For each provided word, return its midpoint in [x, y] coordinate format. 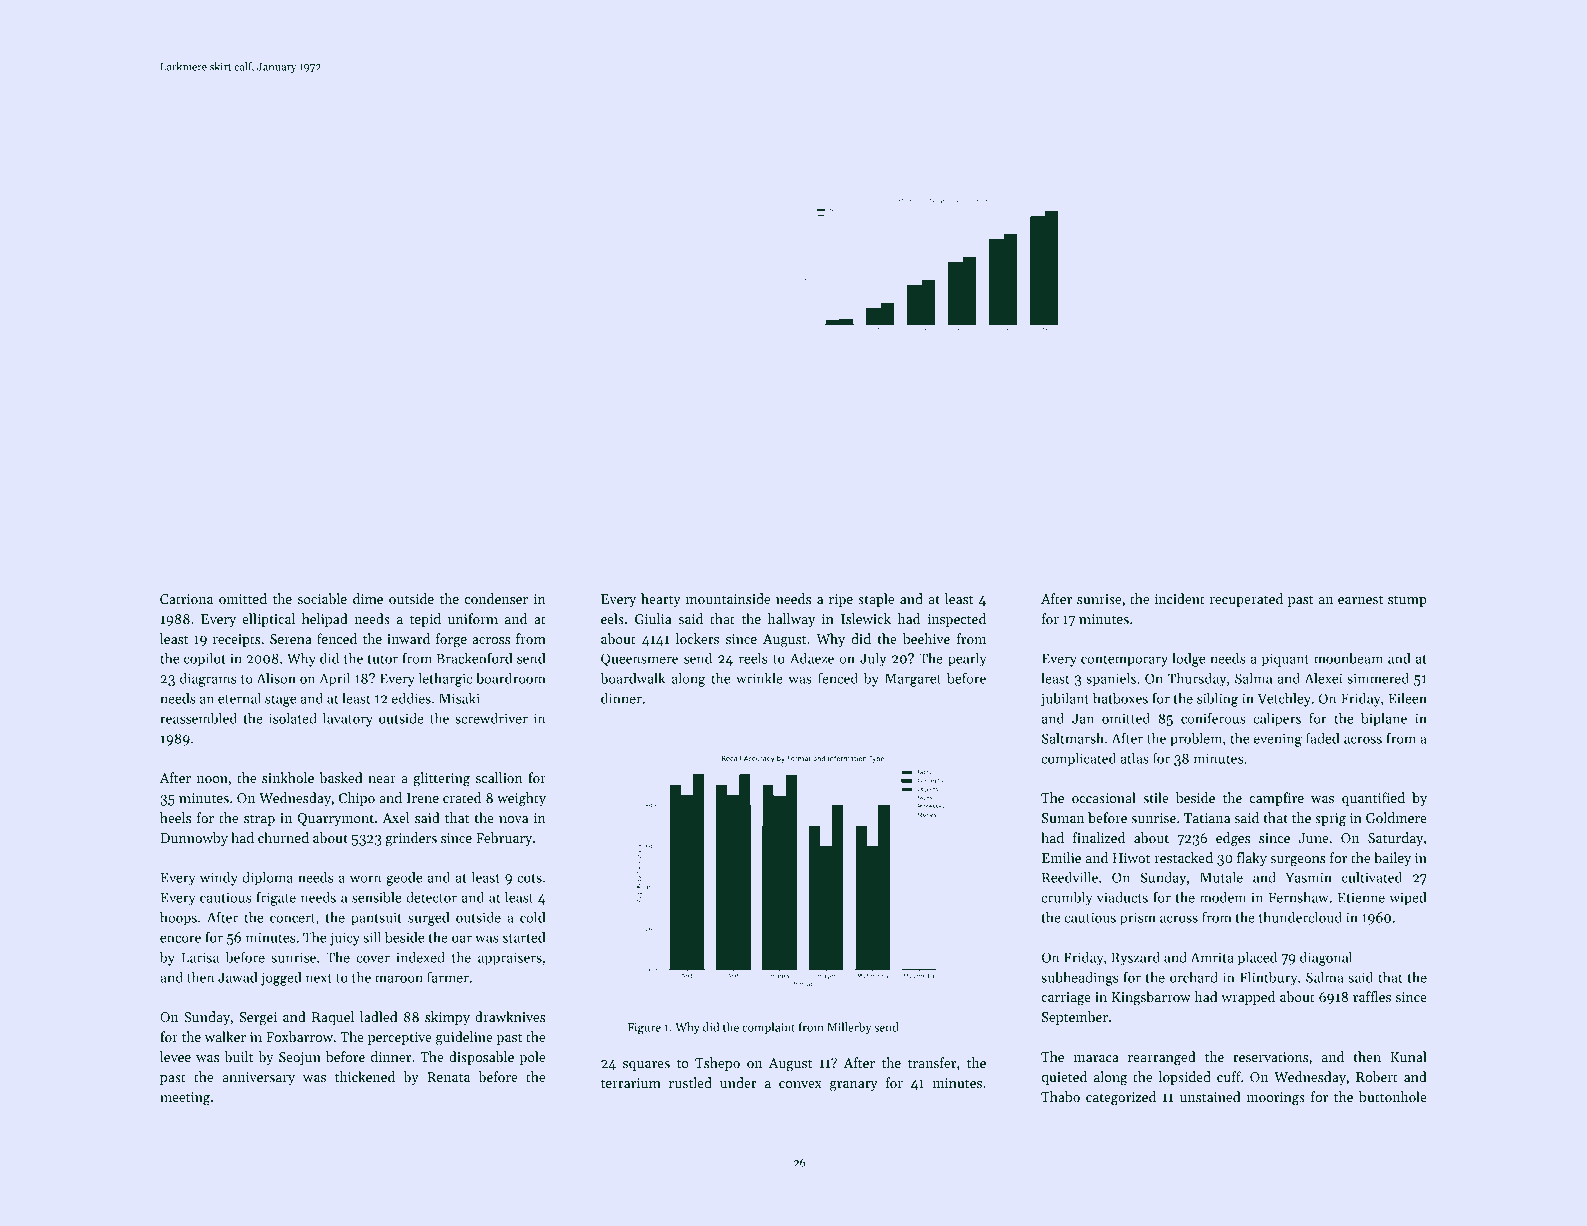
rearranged [1162, 1058]
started [524, 937]
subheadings [1079, 979]
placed [1257, 959]
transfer [932, 1062]
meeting [185, 1099]
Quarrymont [336, 819]
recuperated [1246, 600]
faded [1323, 738]
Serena [291, 639]
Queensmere [639, 660]
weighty [521, 799]
